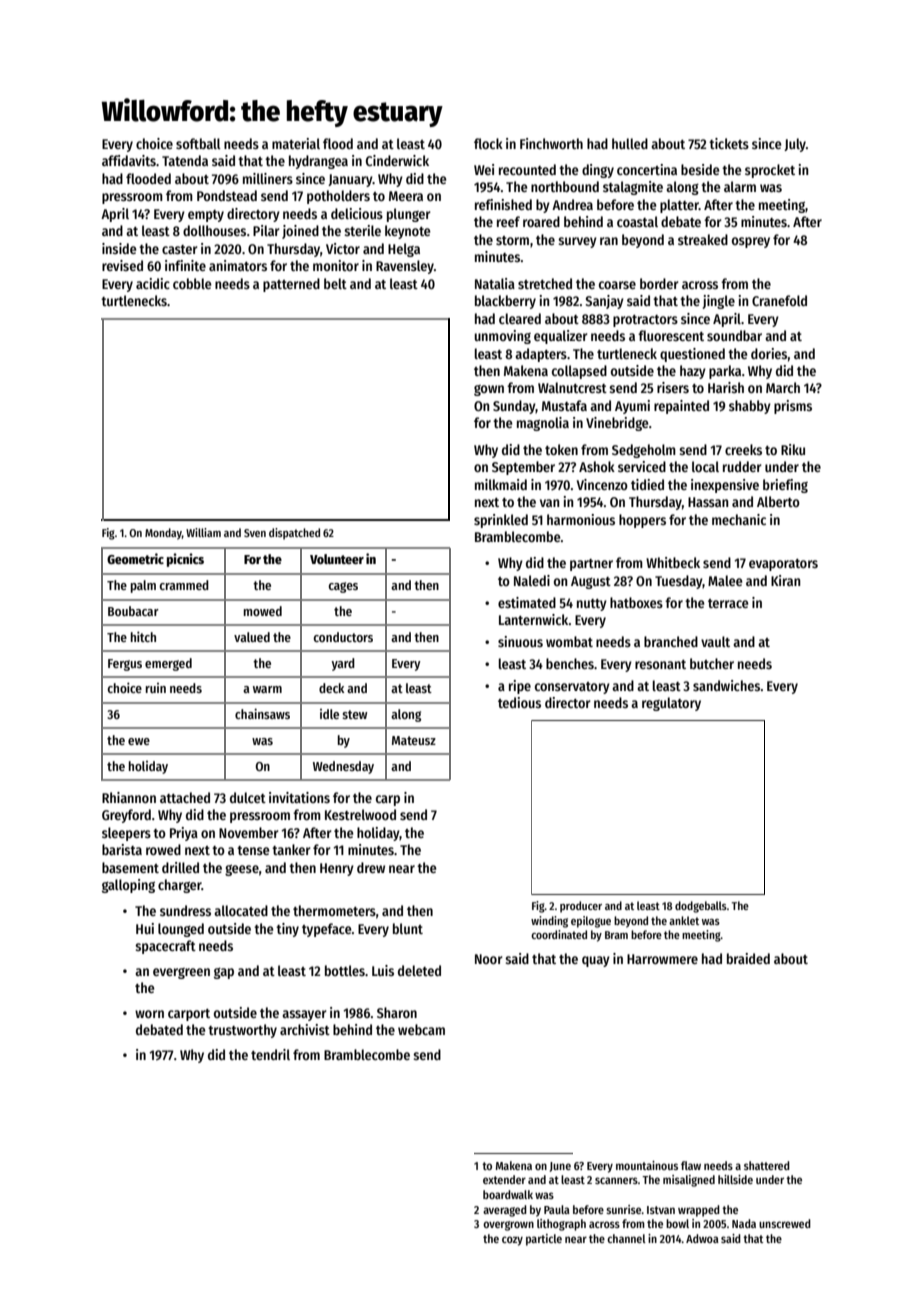 The width and height of the screenshot is (924, 1308). I want to click on Cinderwick, so click(397, 160).
